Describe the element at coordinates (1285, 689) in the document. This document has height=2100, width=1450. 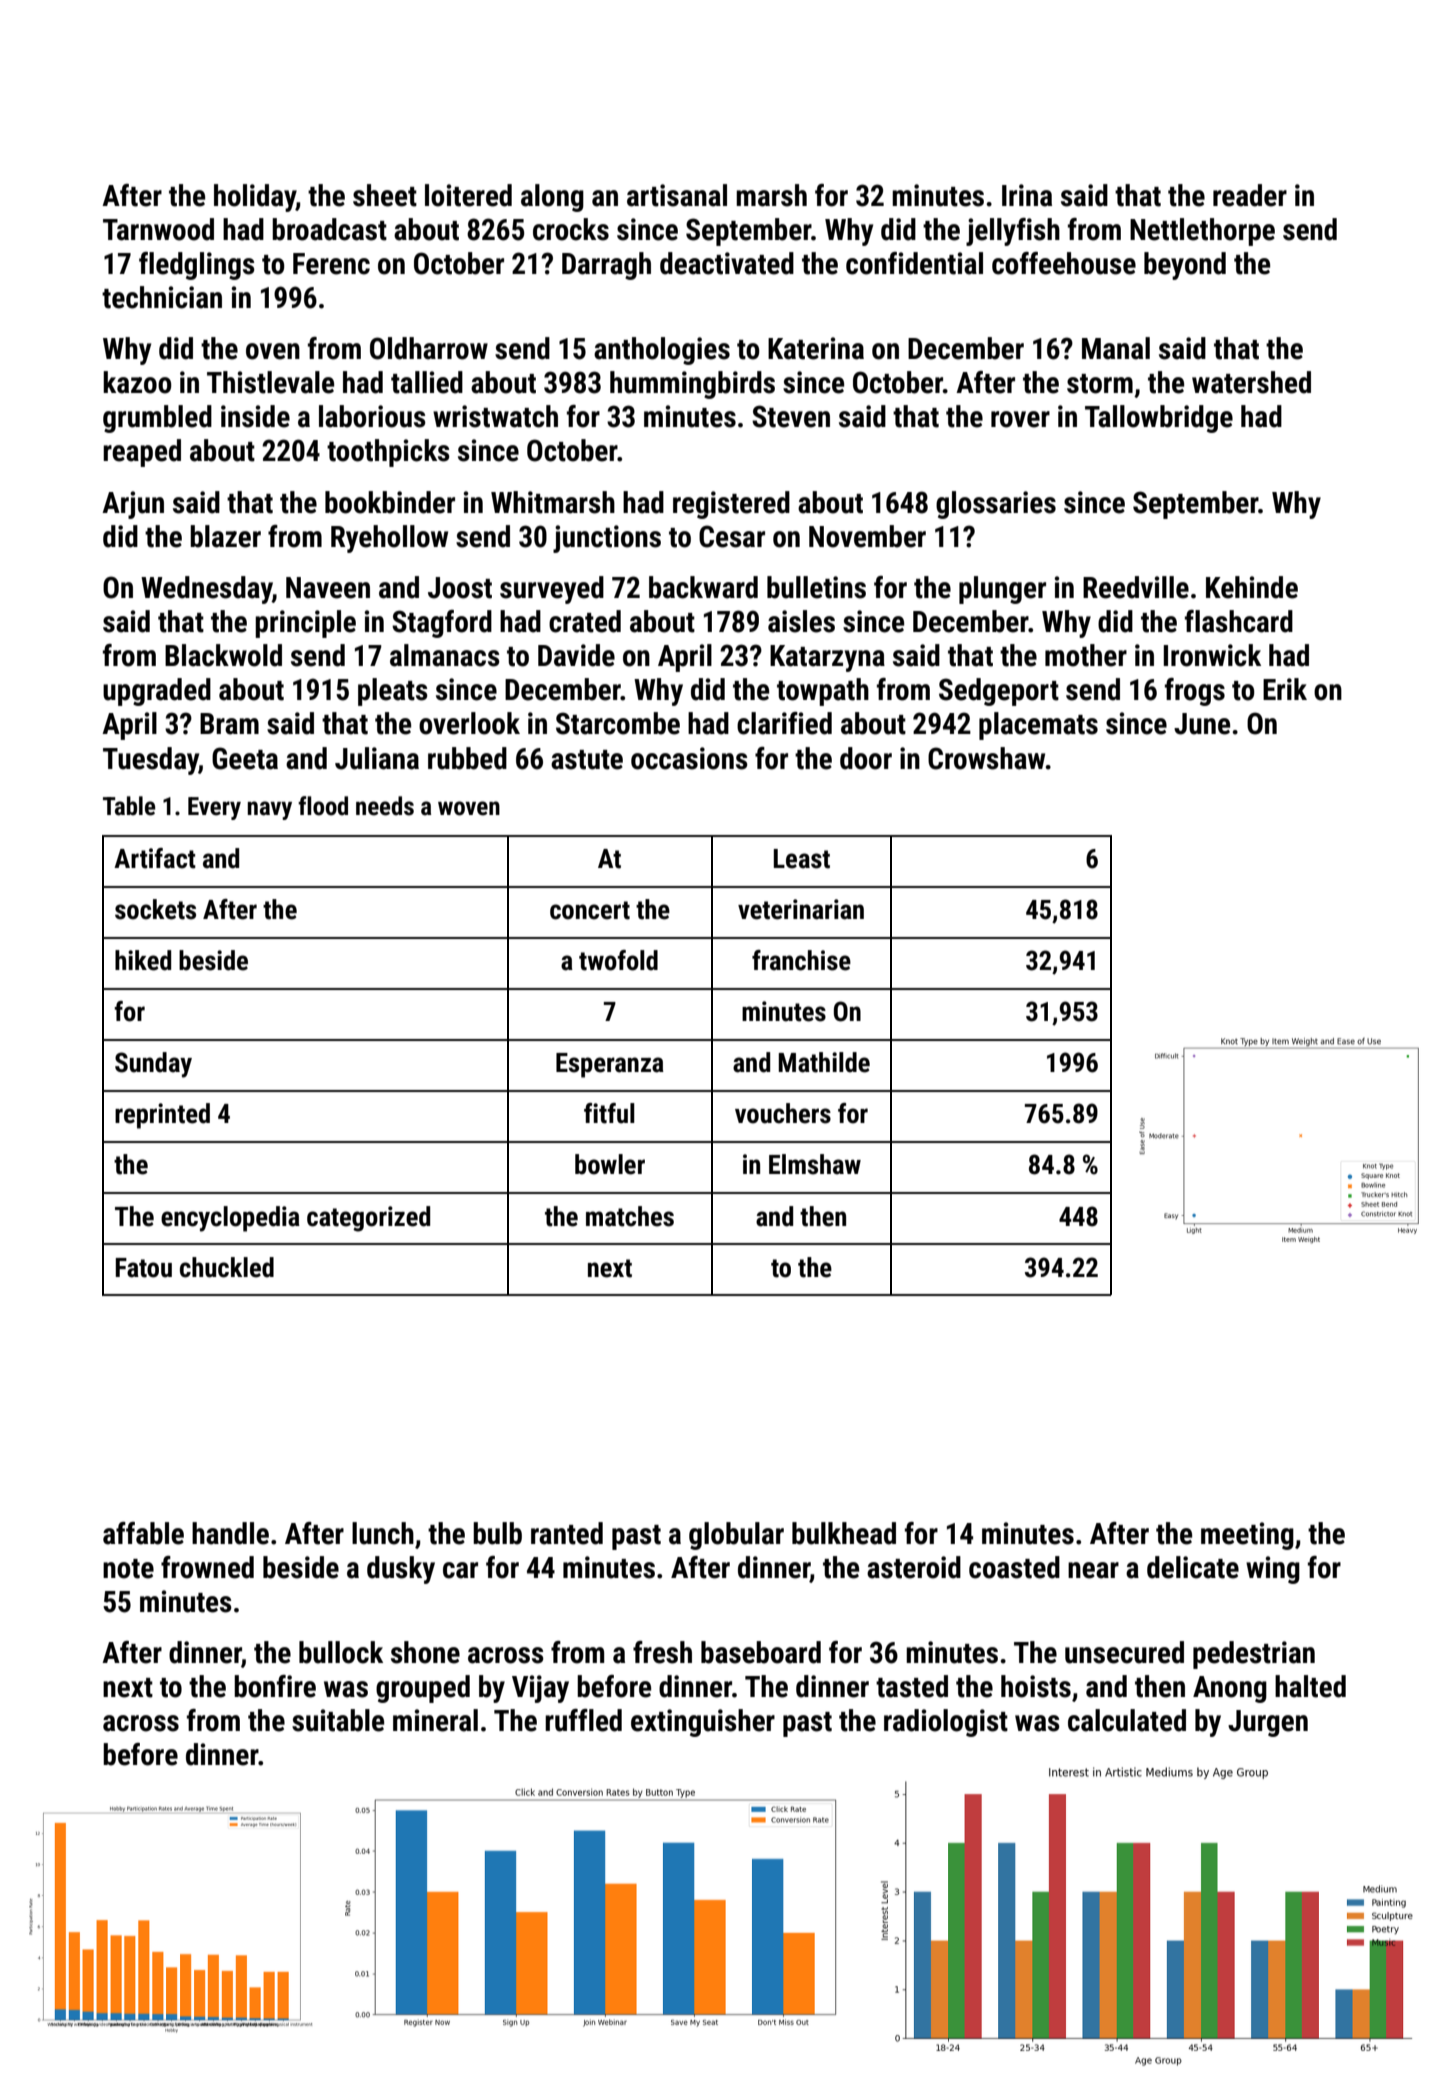
I see `Erik` at that location.
